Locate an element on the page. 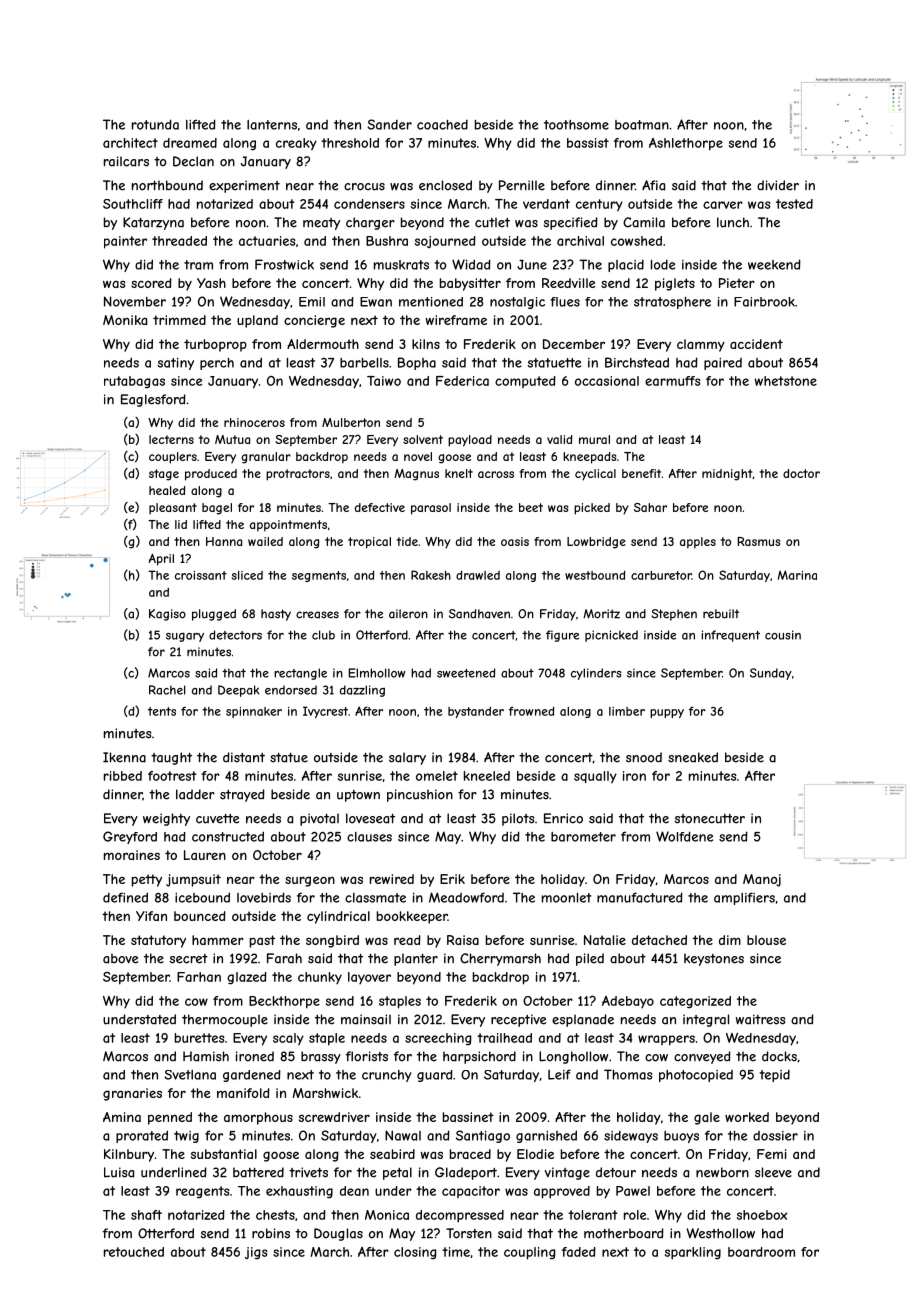 This image has width=924, height=1308. Sander is located at coordinates (389, 124).
